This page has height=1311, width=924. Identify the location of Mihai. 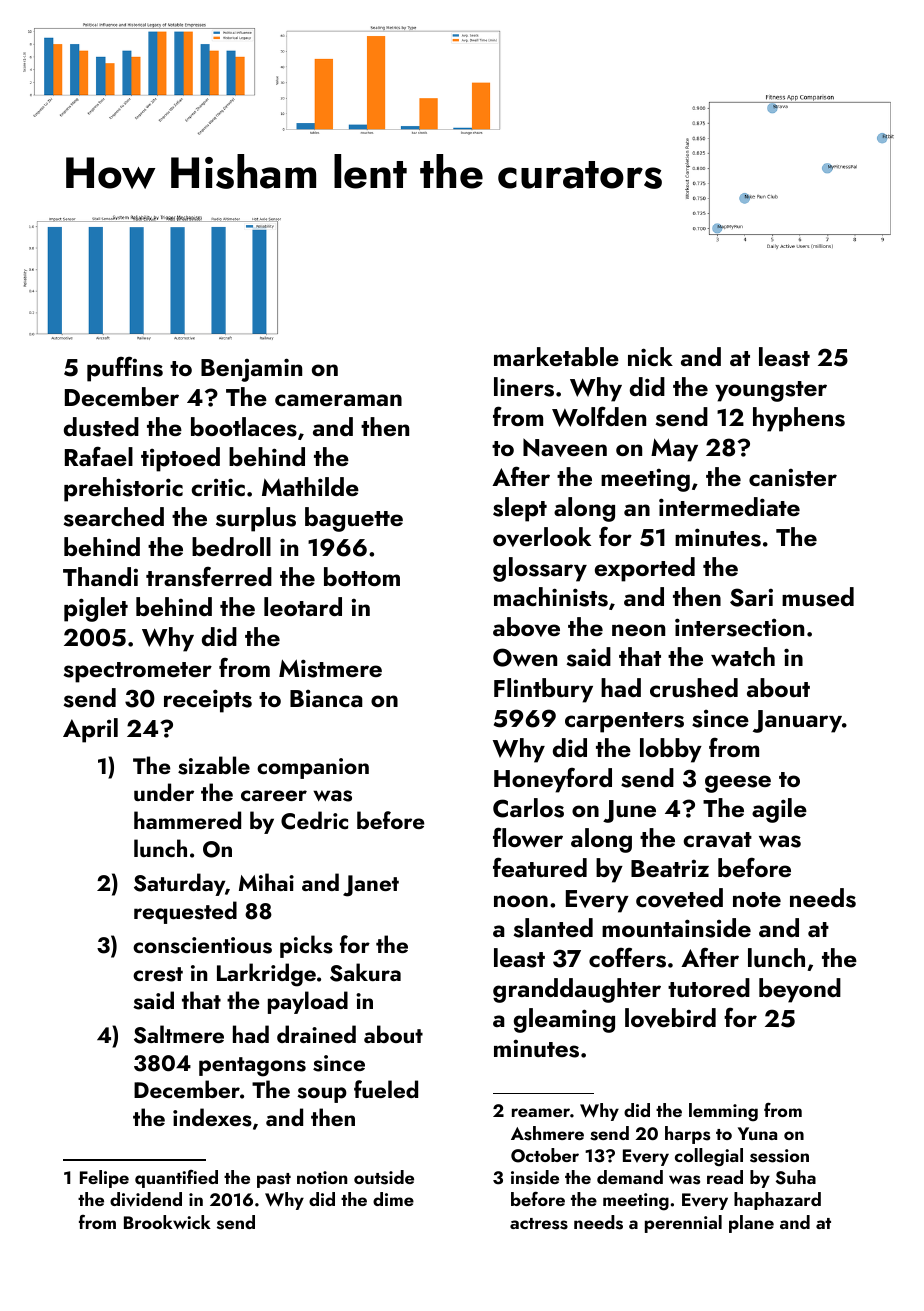
(266, 882).
